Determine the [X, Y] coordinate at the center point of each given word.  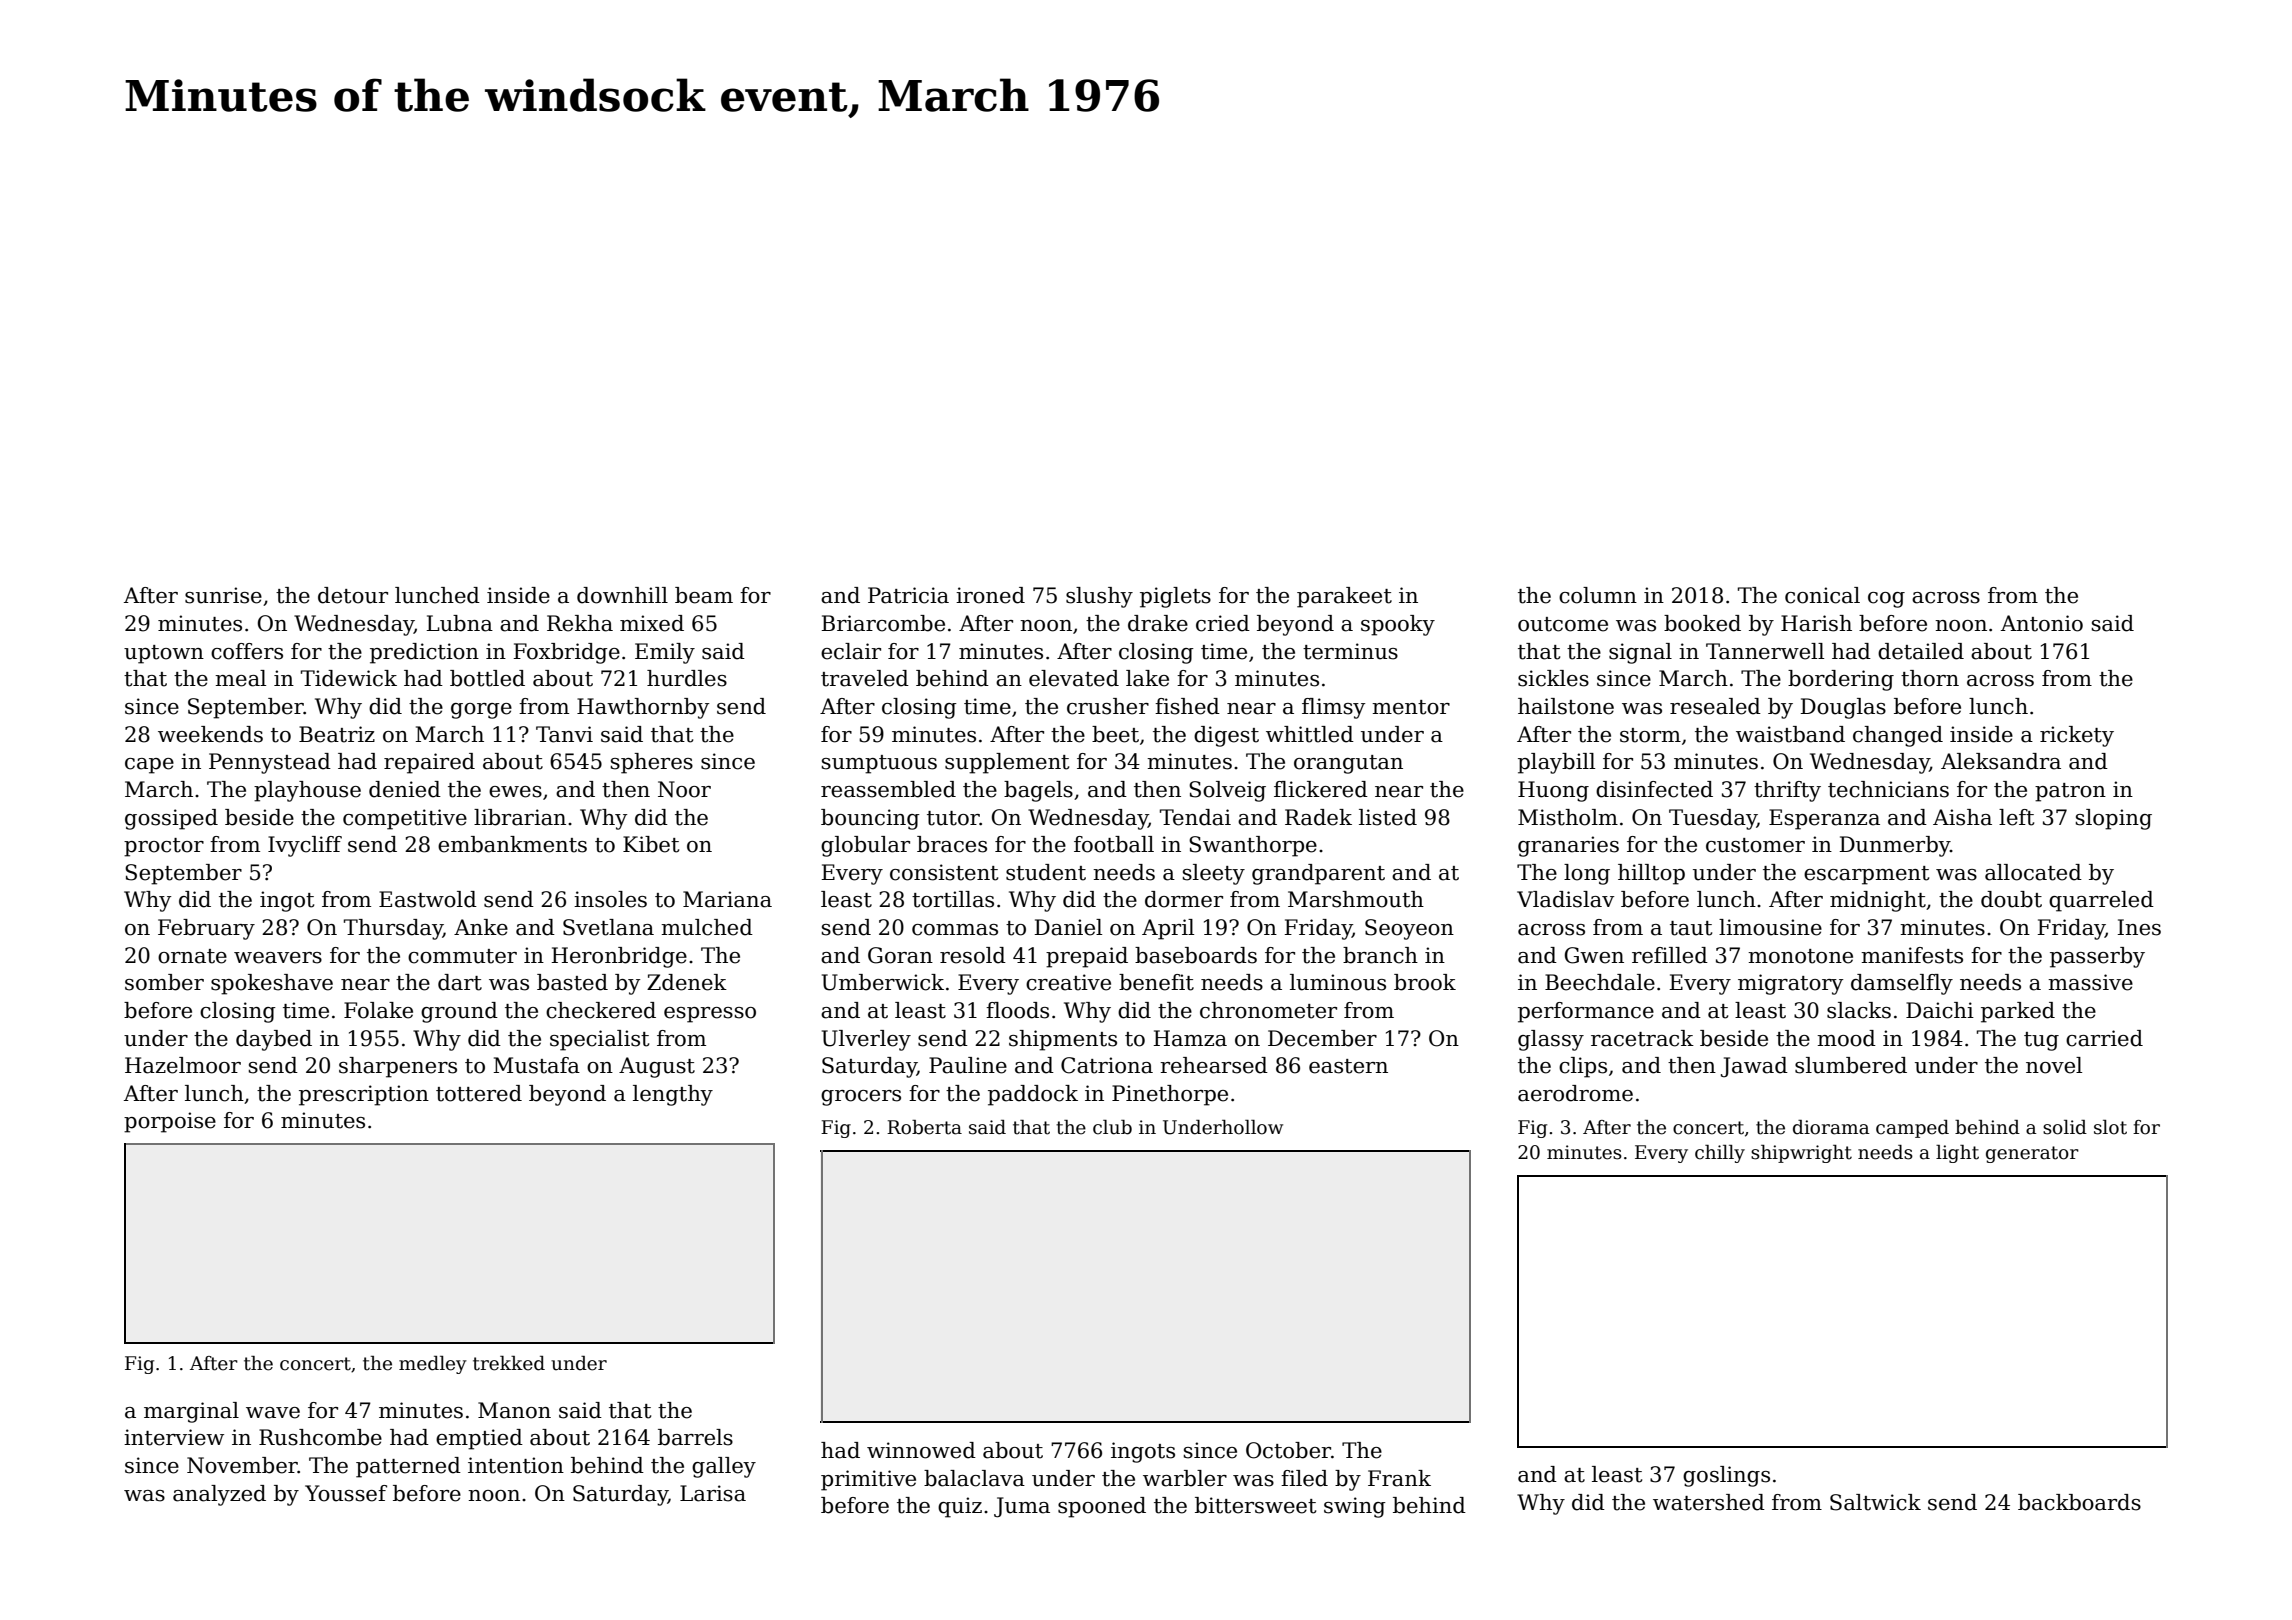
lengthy [673, 1095]
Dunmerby [1894, 846]
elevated [1074, 678]
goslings [1726, 1476]
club [1112, 1127]
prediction [424, 653]
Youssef [346, 1493]
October [1288, 1450]
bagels [1038, 791]
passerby [2097, 957]
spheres [652, 763]
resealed [1715, 706]
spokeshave [272, 984]
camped [1912, 1129]
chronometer [1268, 1010]
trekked [509, 1363]
